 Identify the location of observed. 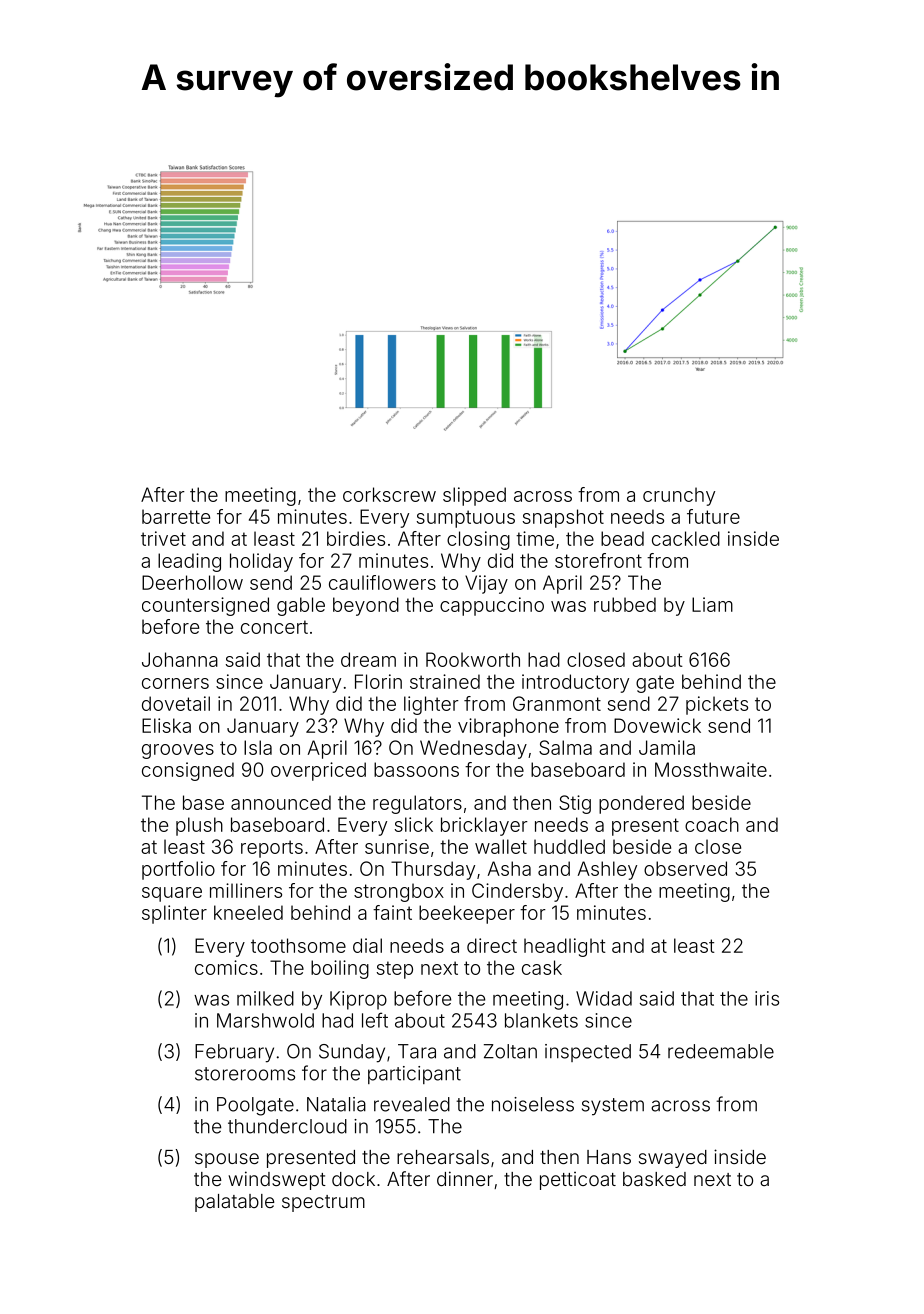
(685, 868).
